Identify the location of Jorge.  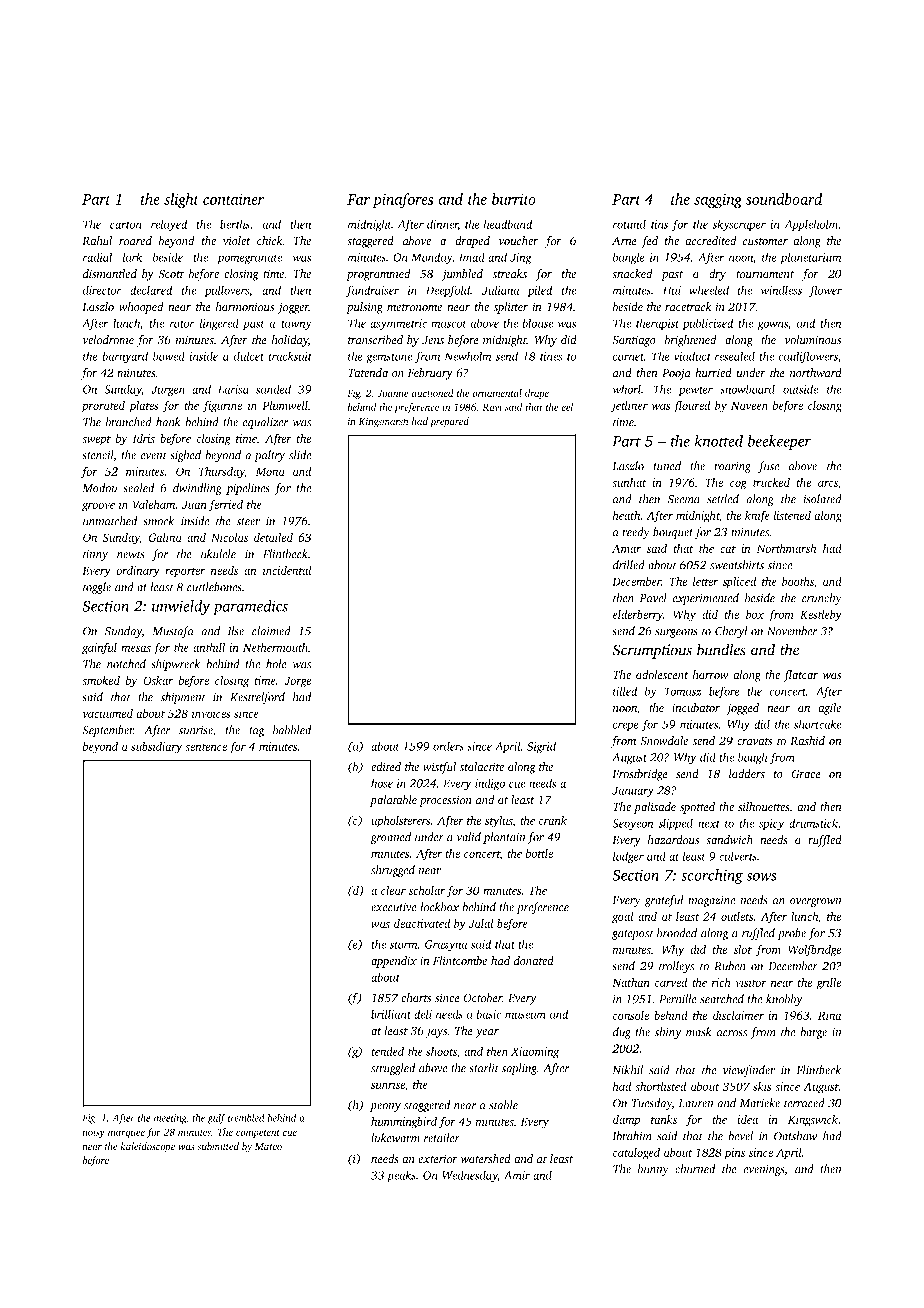
(297, 682).
